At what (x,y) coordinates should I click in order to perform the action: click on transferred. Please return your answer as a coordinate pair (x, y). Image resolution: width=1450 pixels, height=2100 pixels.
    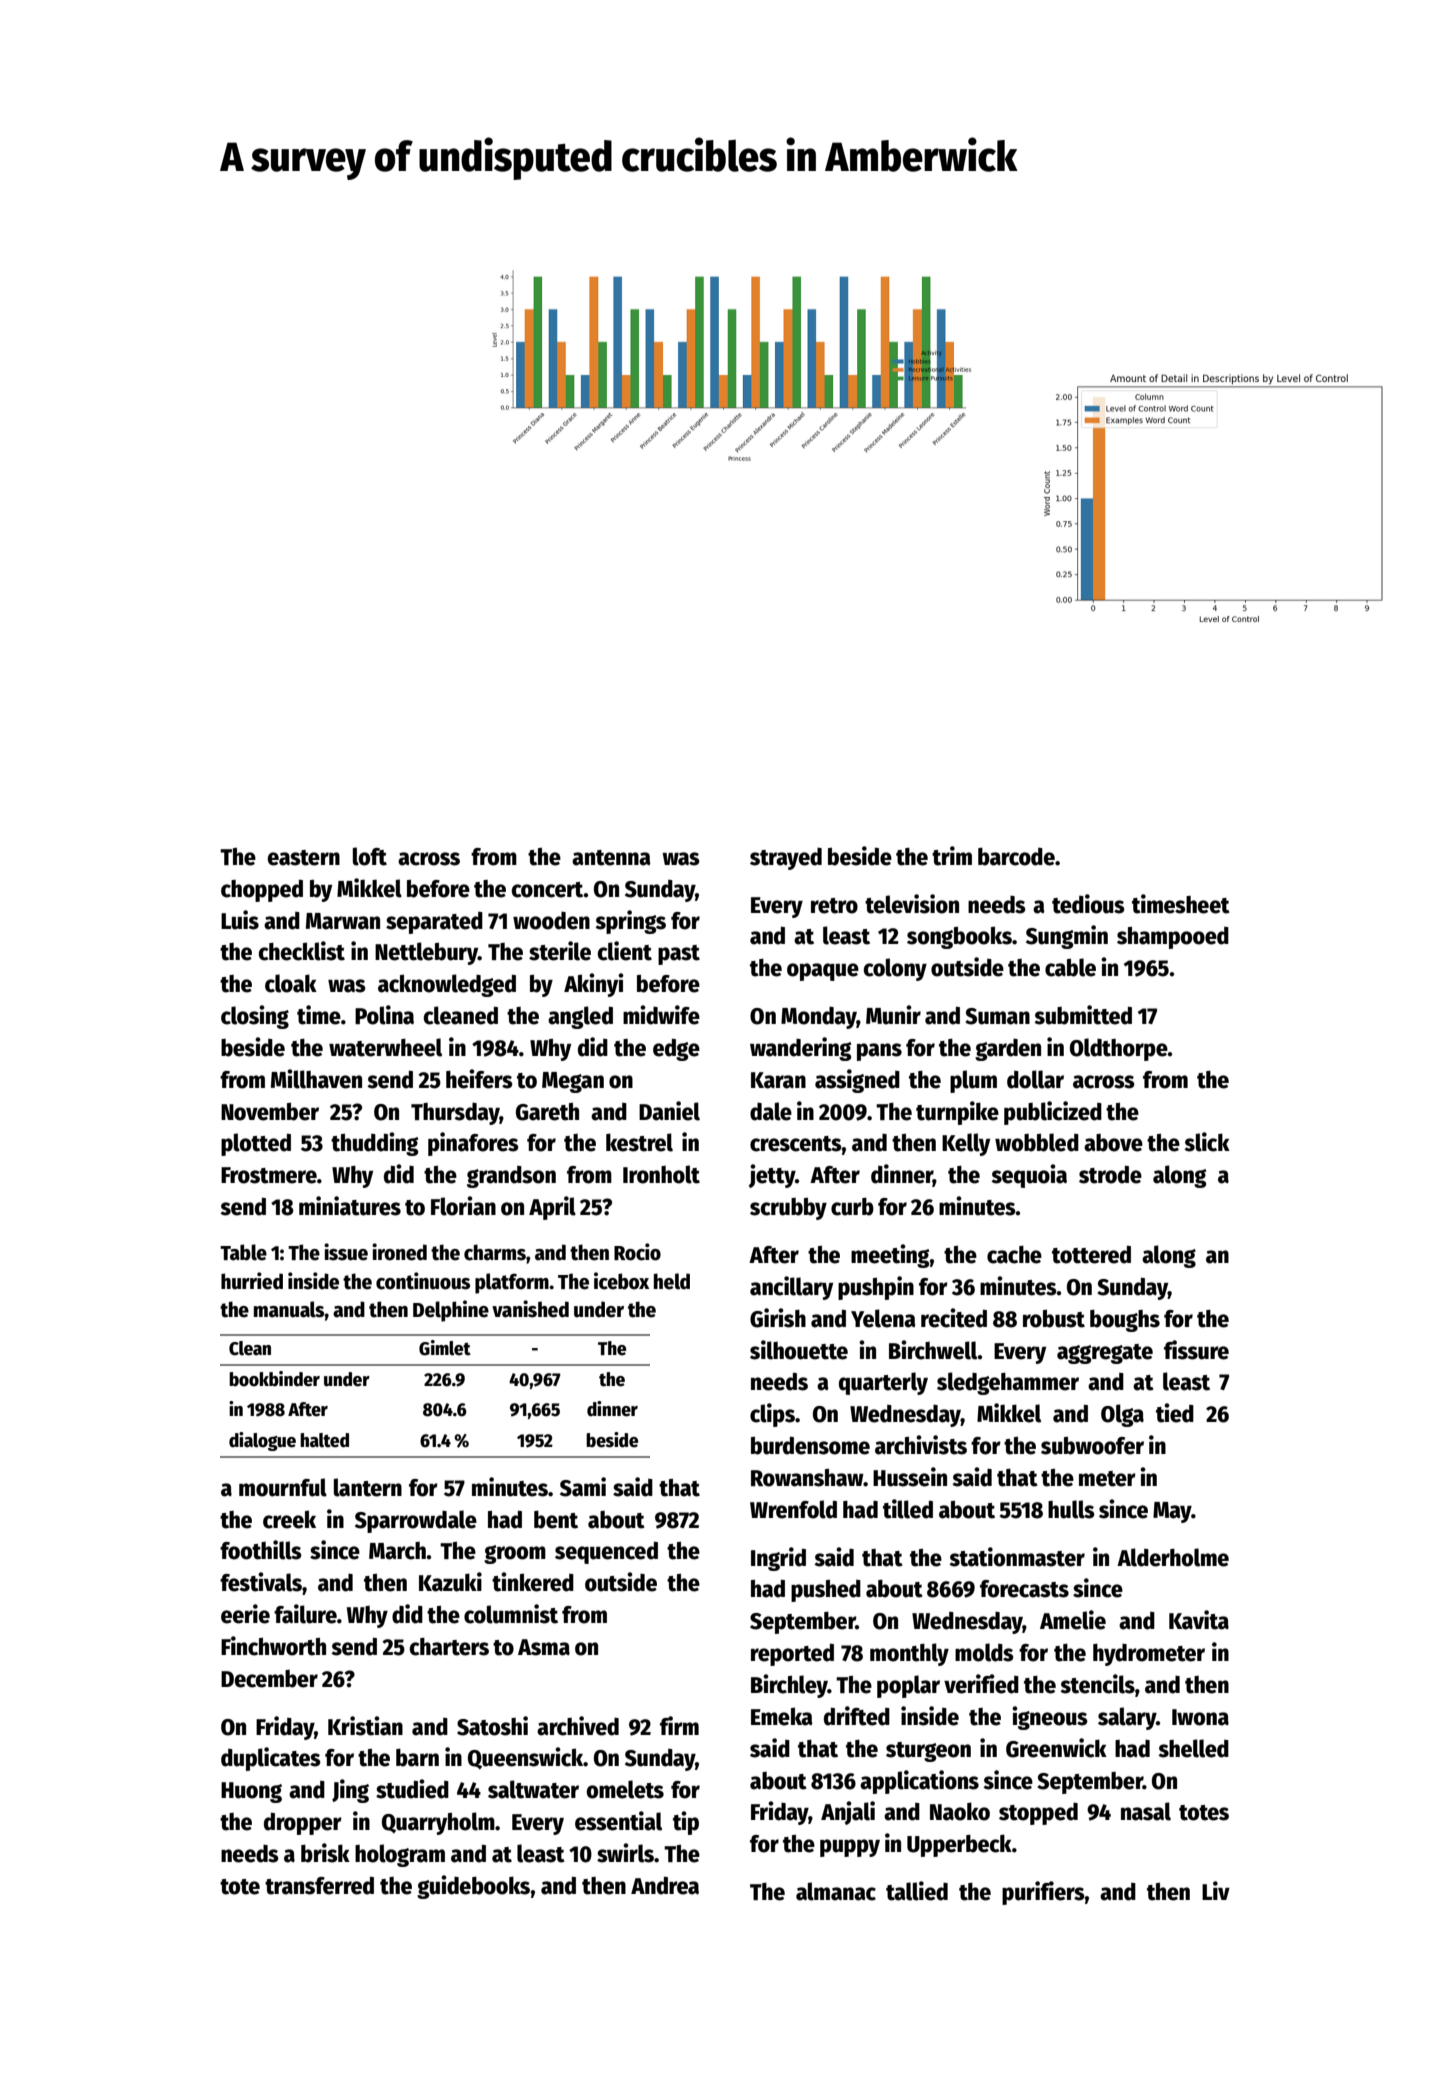
    Looking at the image, I should click on (319, 1886).
